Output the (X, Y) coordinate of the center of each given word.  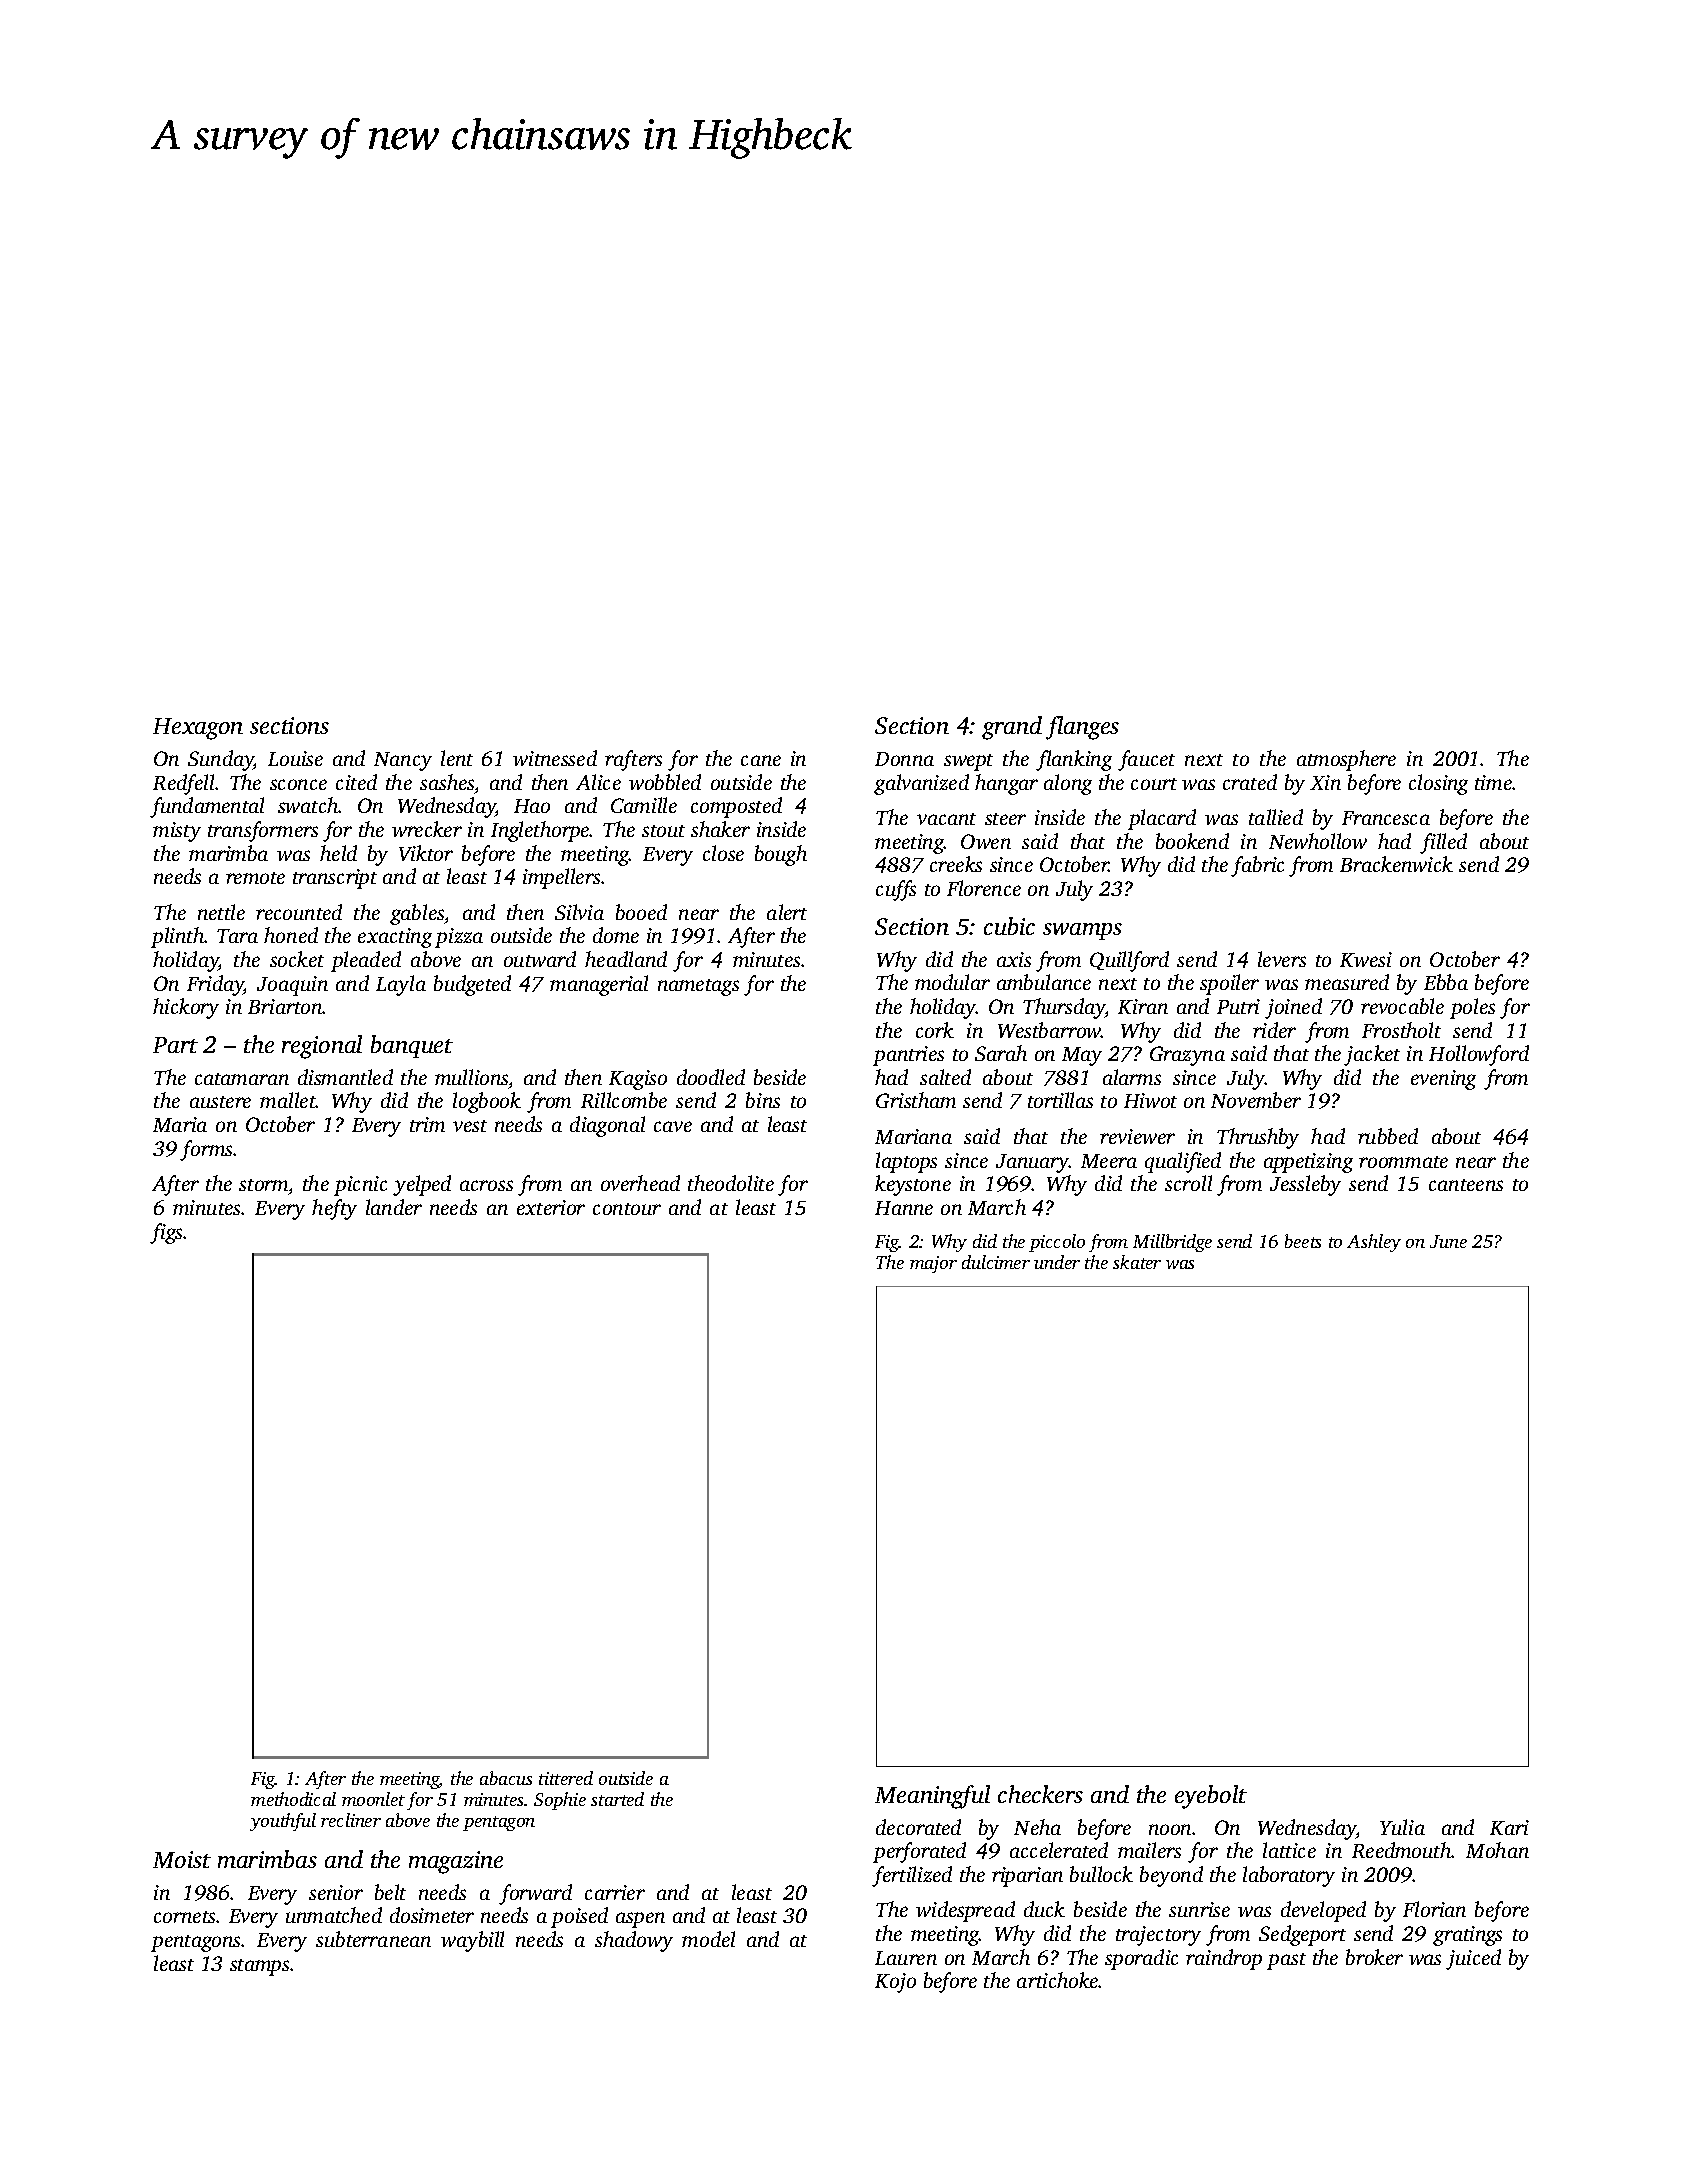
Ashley (1374, 1243)
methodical (293, 1799)
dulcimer (996, 1262)
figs (166, 1233)
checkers (1040, 1794)
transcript (335, 879)
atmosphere (1346, 760)
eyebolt (1211, 1797)
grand (1012, 728)
